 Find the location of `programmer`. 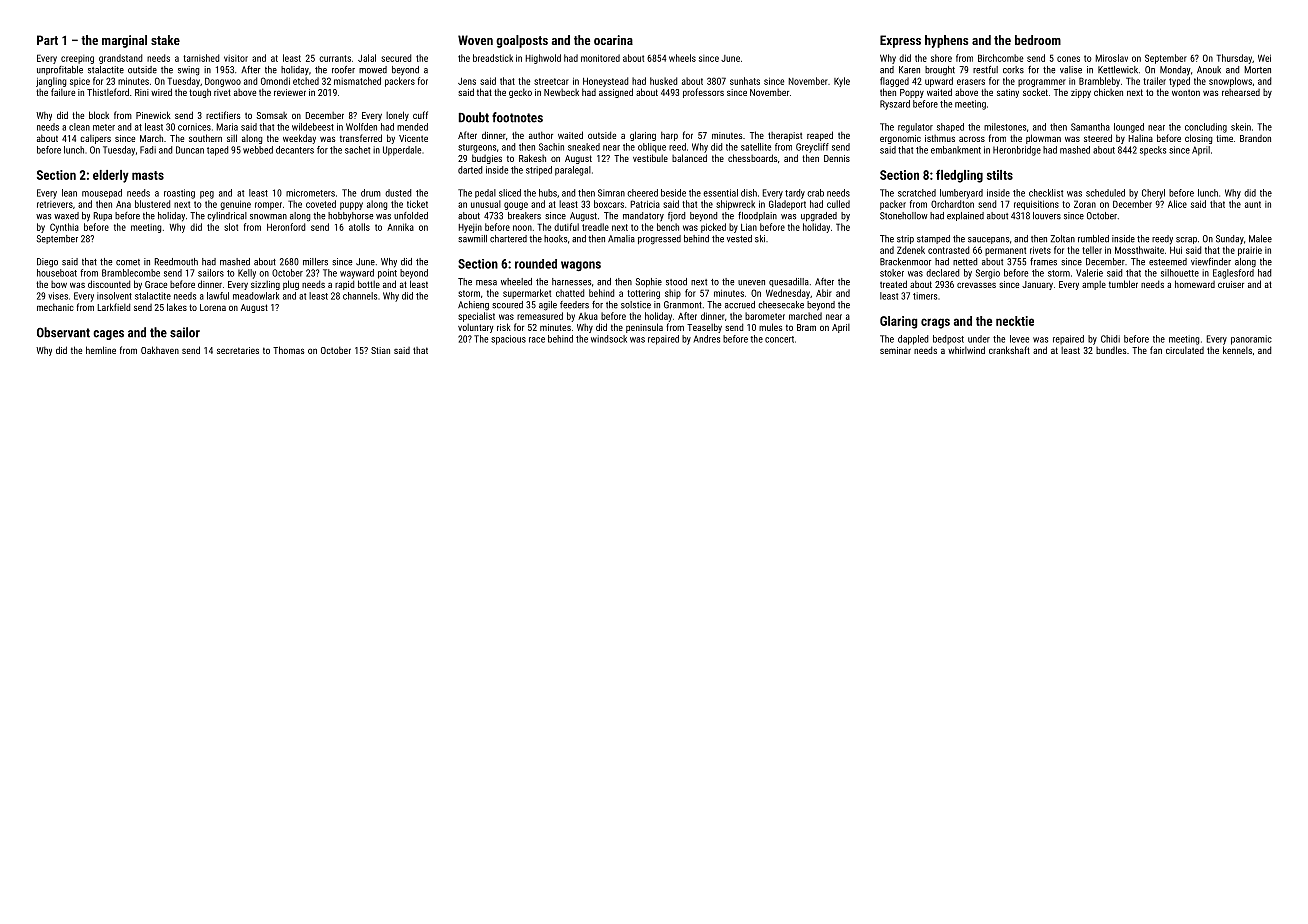

programmer is located at coordinates (1042, 83).
